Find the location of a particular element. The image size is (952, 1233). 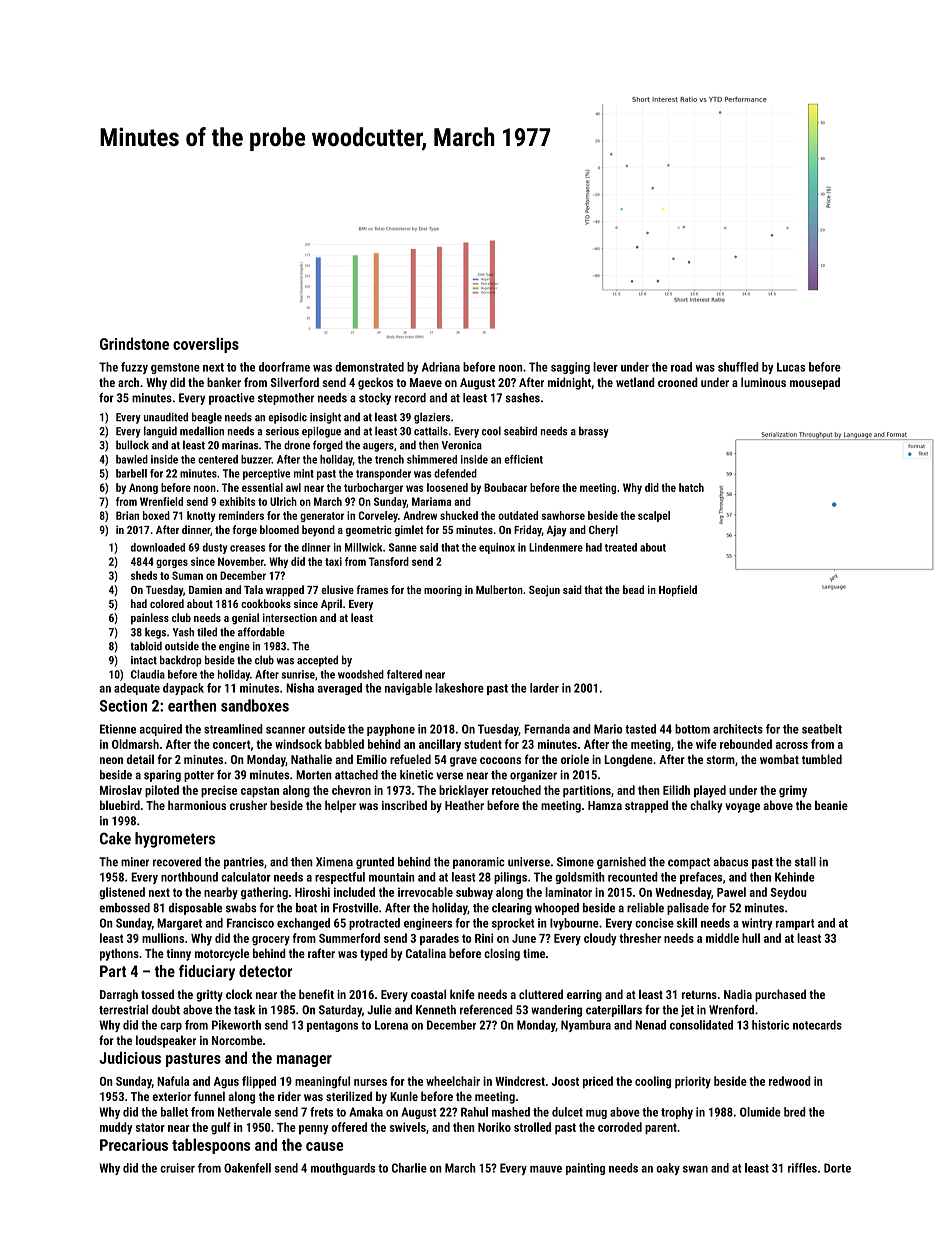

hygrometers is located at coordinates (175, 840).
